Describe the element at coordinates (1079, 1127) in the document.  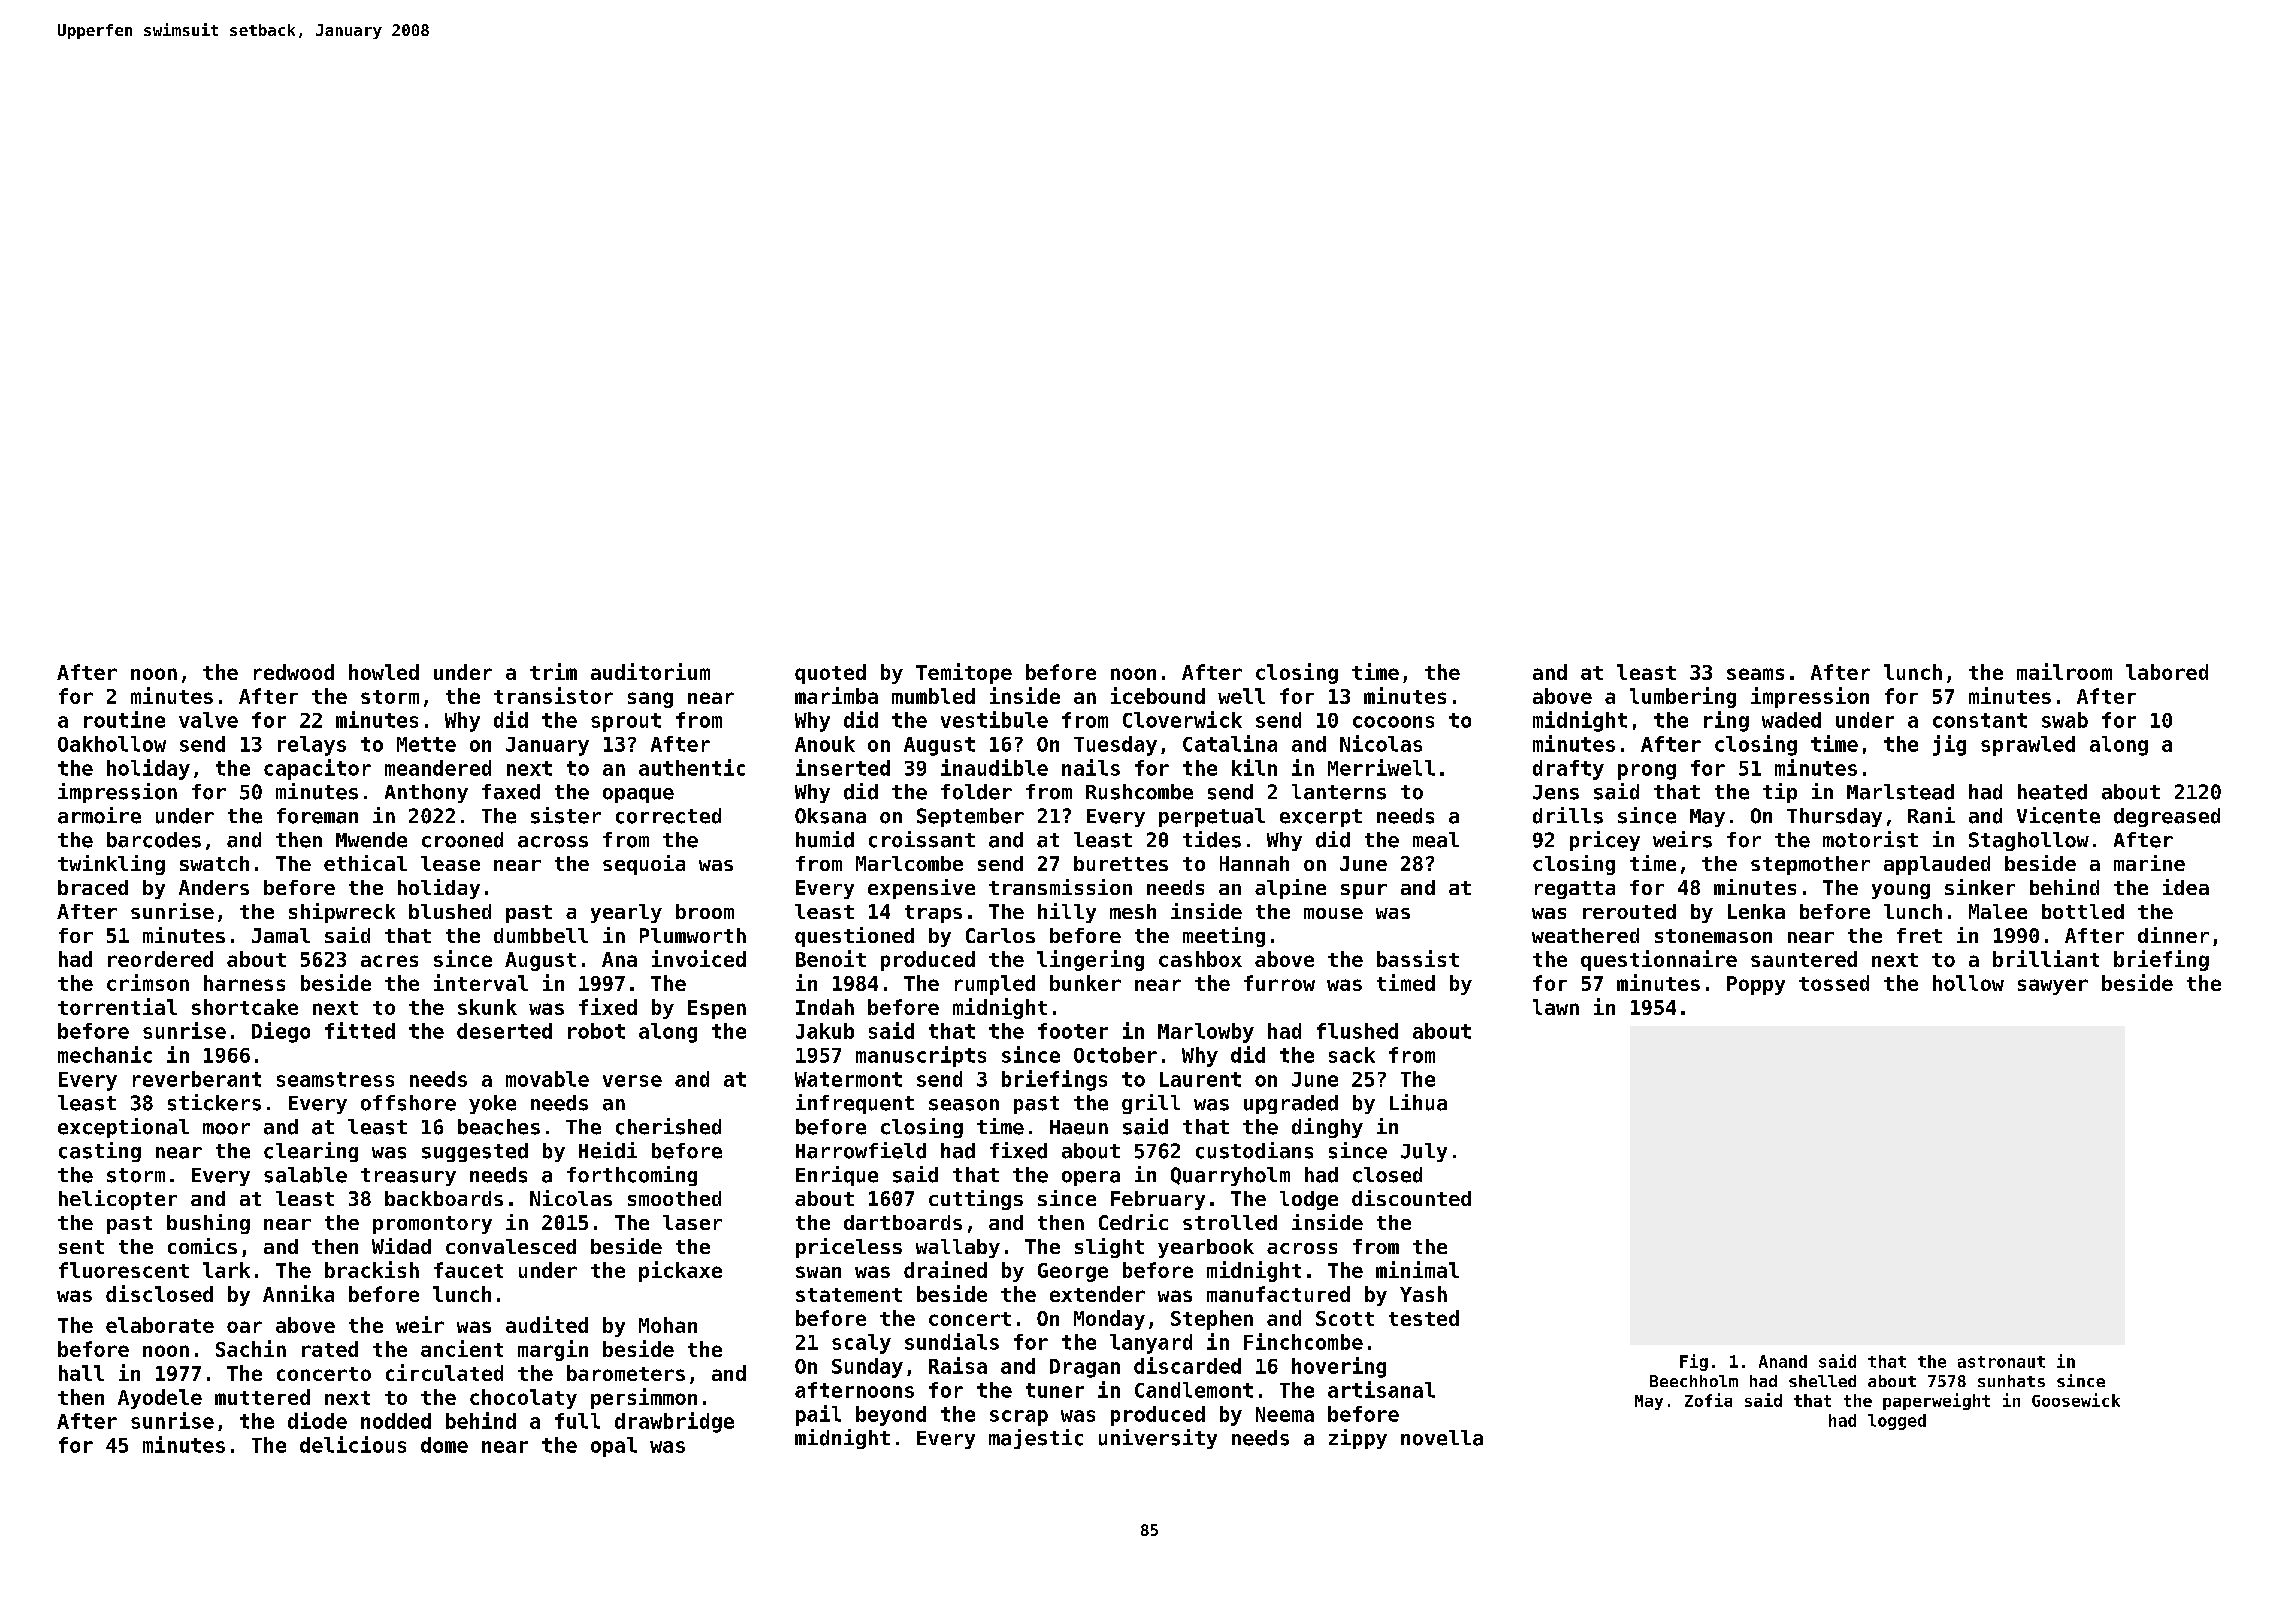
I see `Haeun` at that location.
